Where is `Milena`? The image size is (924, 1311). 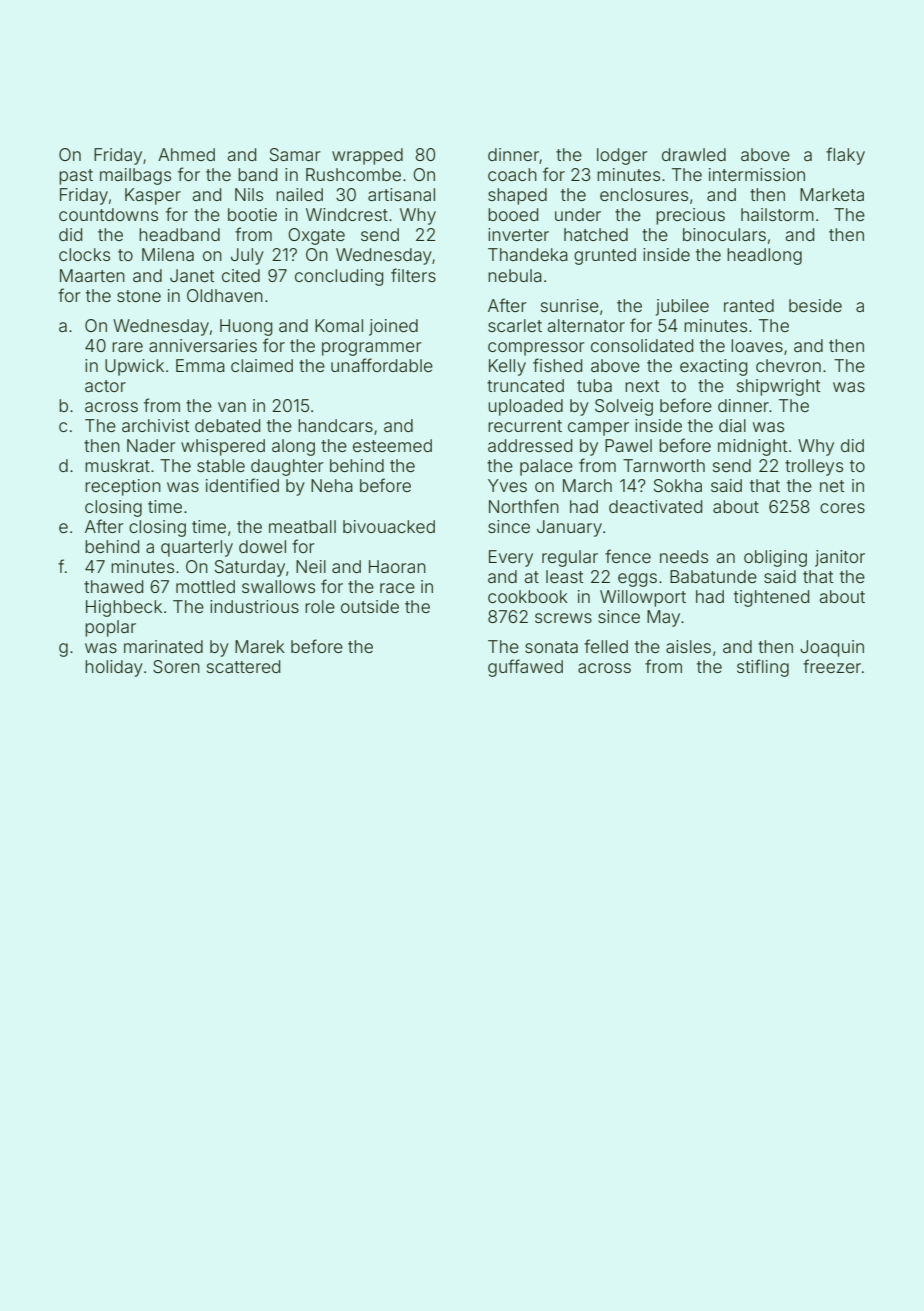 Milena is located at coordinates (168, 254).
